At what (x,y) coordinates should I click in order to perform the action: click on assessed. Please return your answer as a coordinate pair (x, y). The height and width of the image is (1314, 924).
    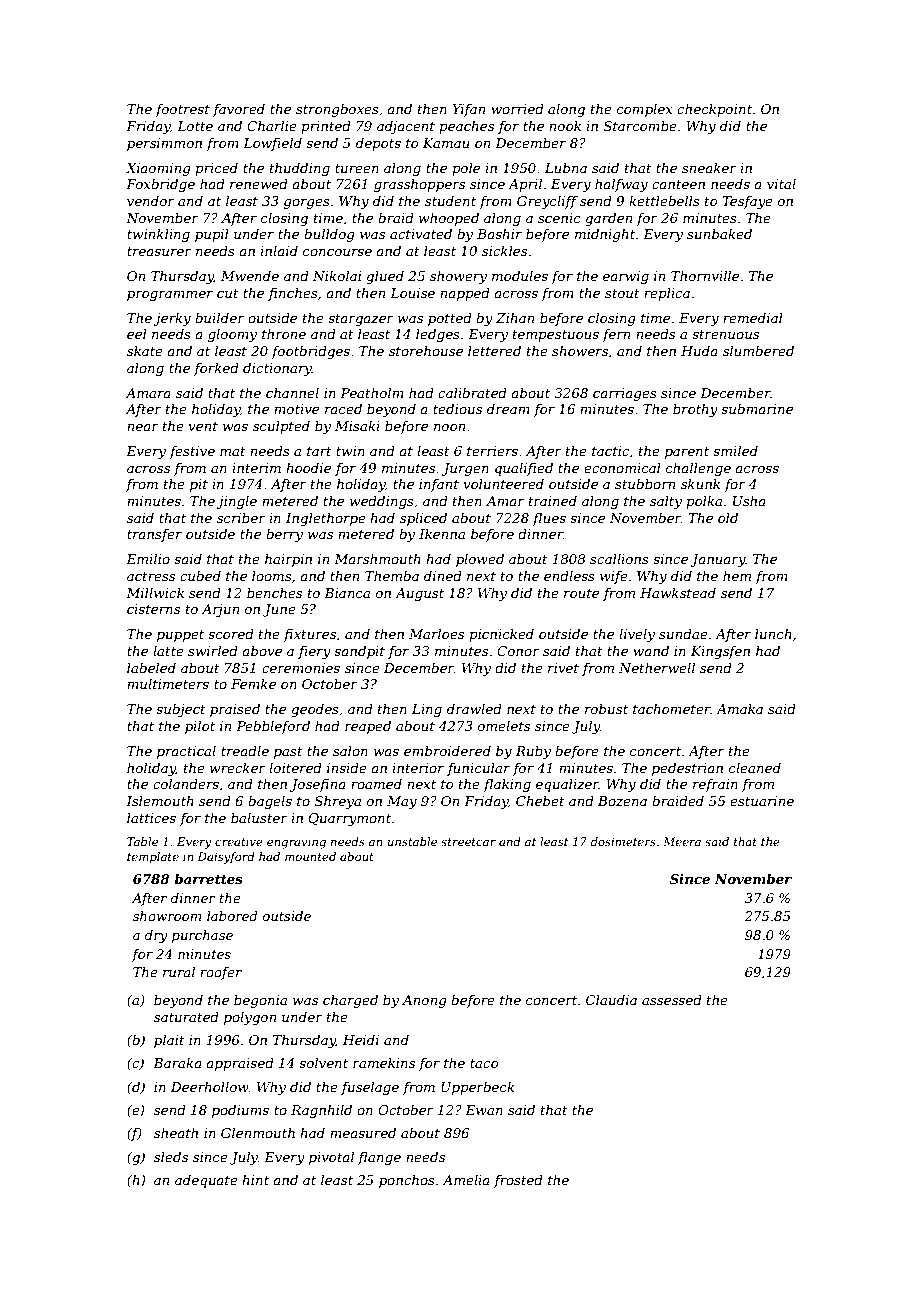
    Looking at the image, I should click on (672, 1000).
